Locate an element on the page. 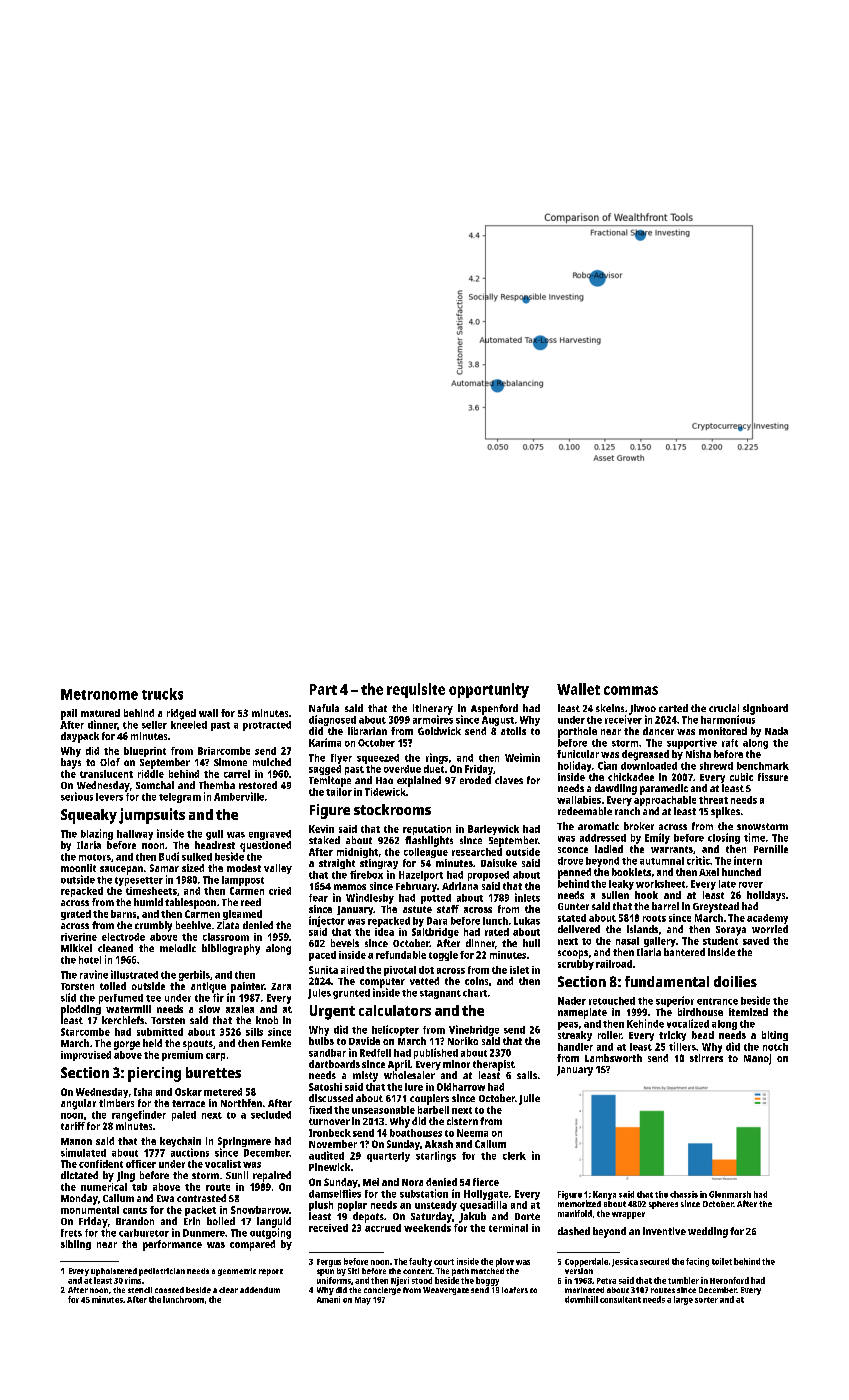 The width and height of the image is (849, 1400). compared is located at coordinates (252, 1245).
